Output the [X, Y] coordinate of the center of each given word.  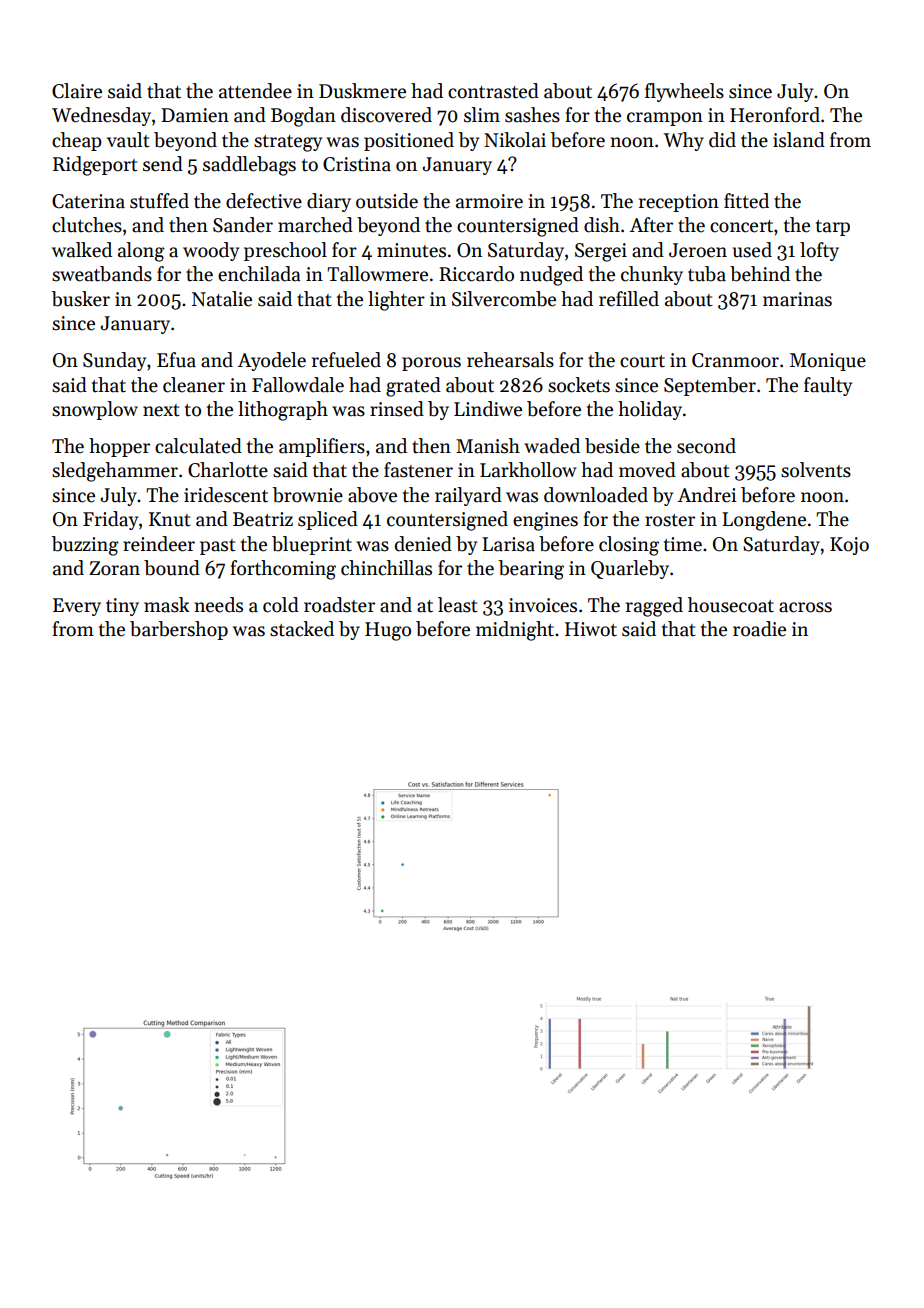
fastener [418, 470]
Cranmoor [735, 360]
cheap [77, 141]
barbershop [179, 630]
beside [612, 446]
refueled [346, 360]
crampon [665, 119]
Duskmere [362, 91]
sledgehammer [115, 472]
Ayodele [272, 361]
